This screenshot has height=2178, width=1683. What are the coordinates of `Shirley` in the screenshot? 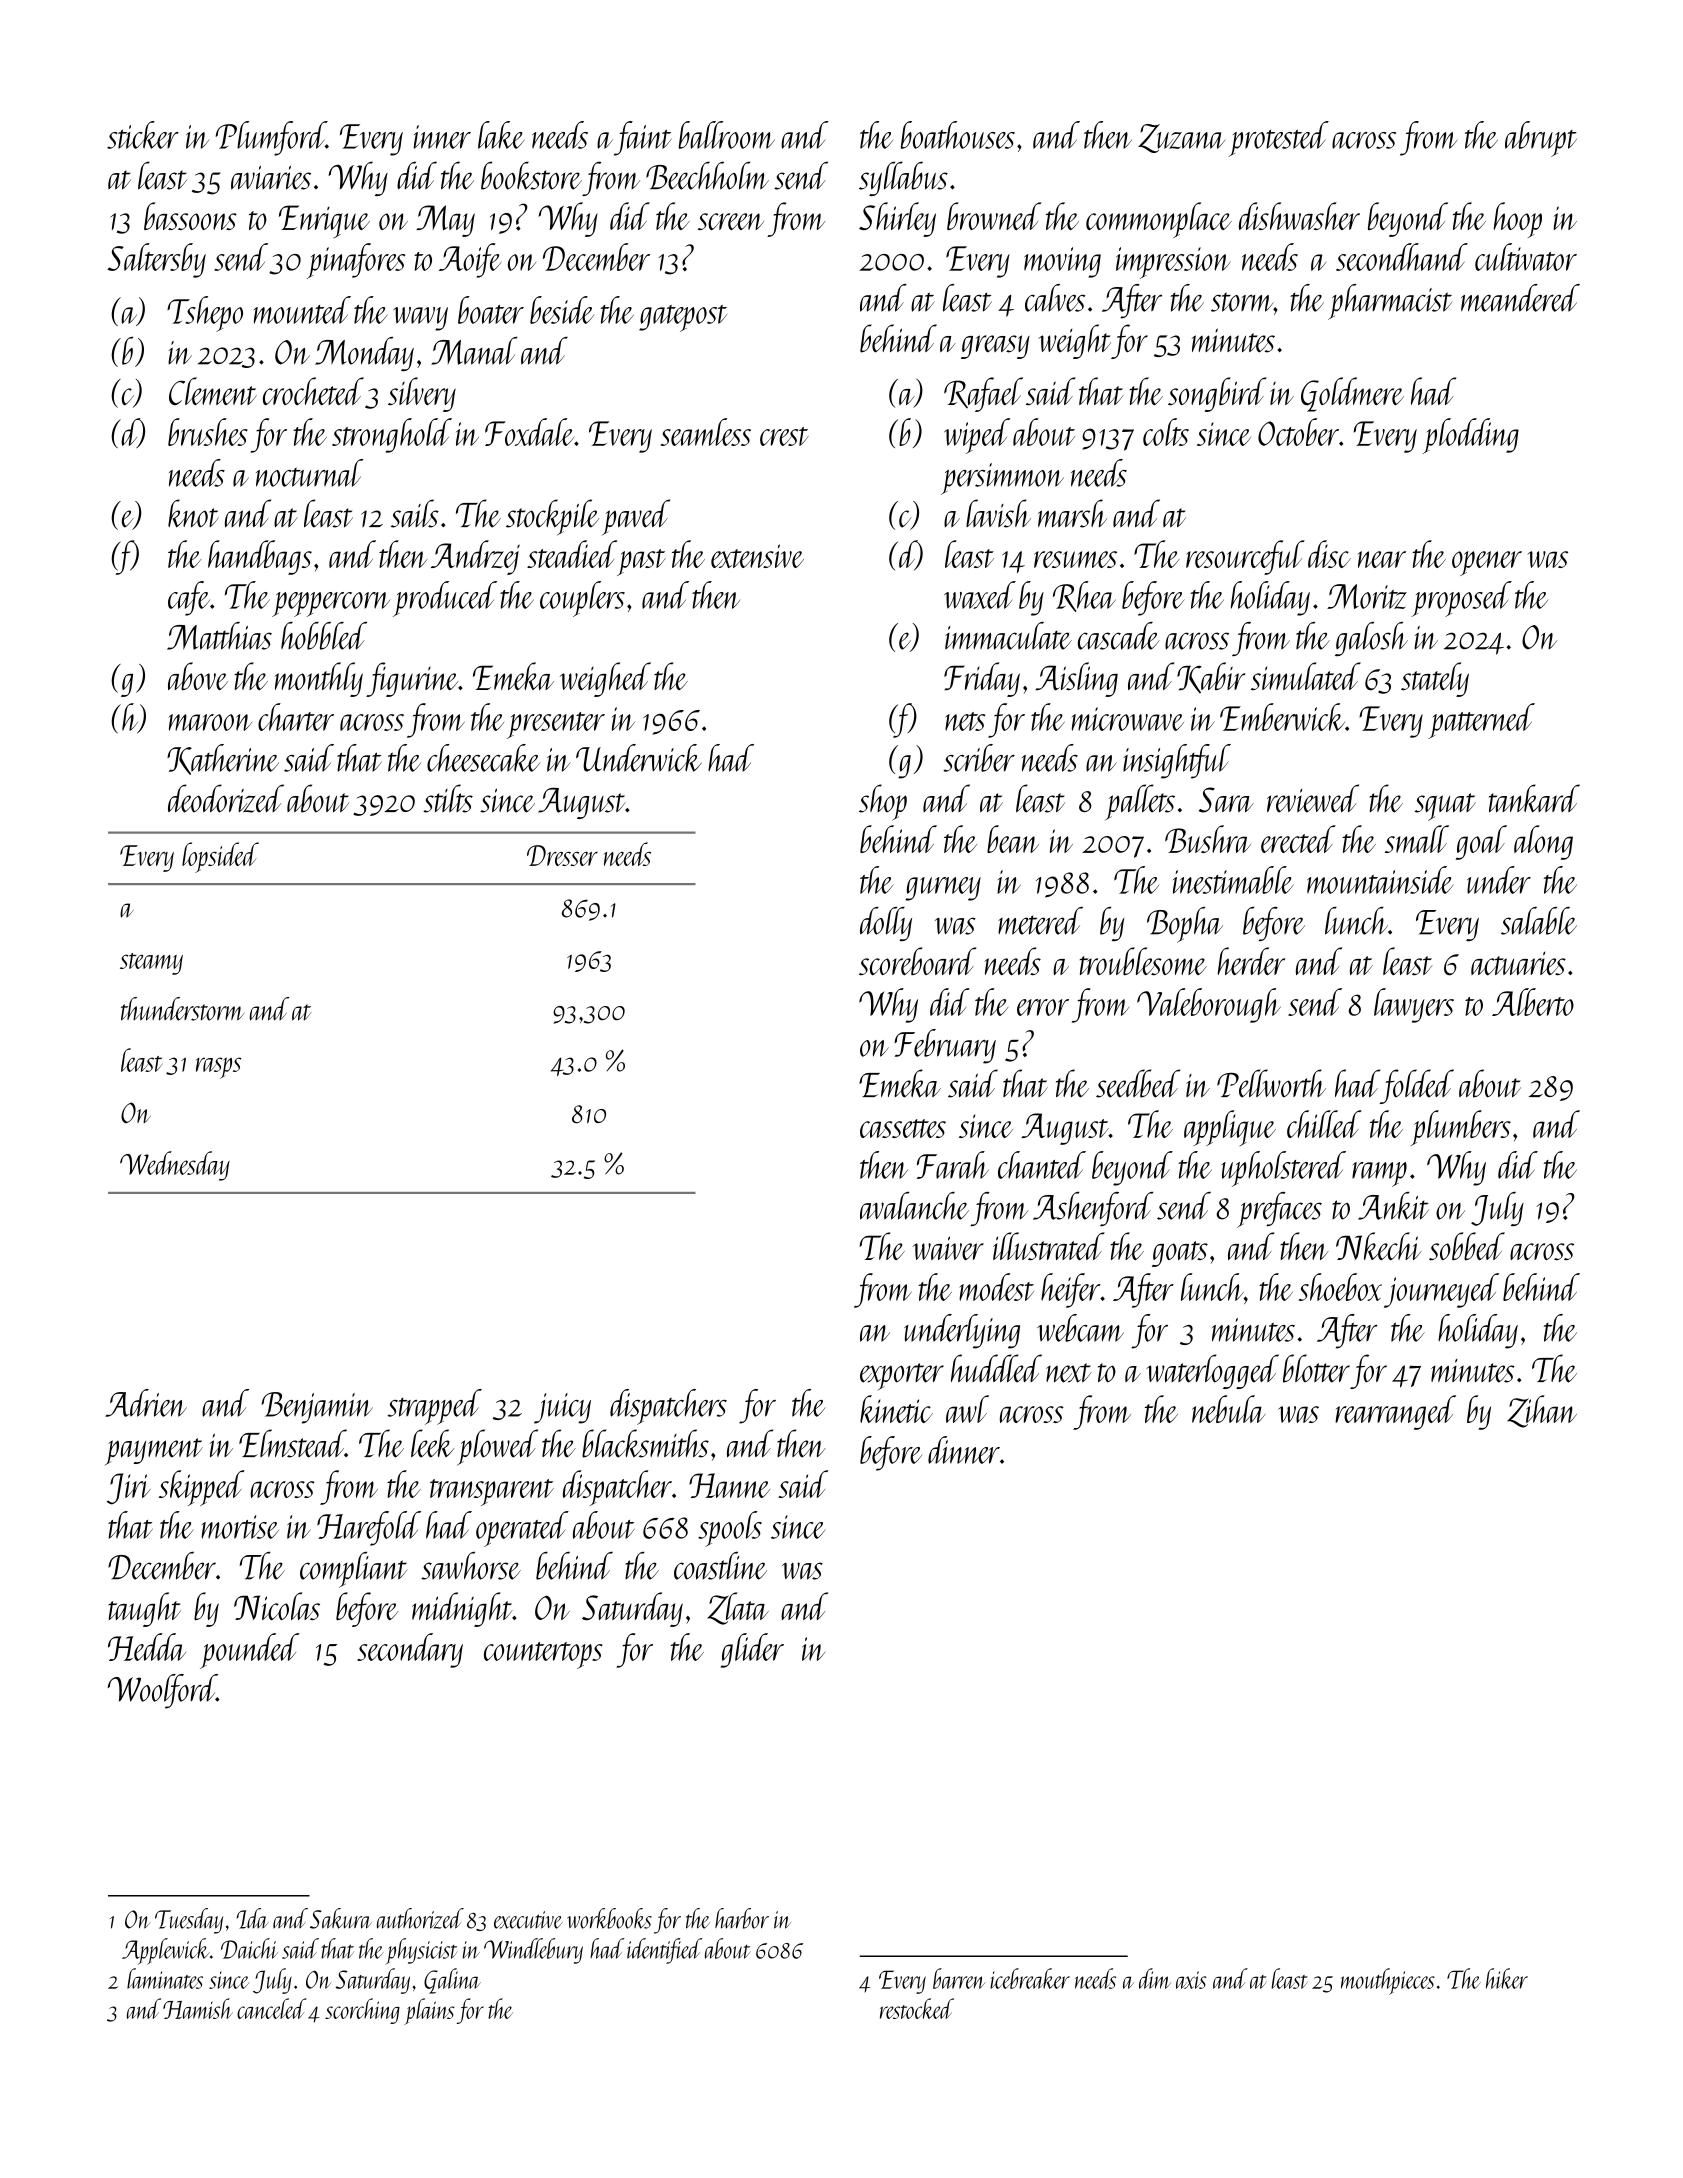 It's located at (897, 219).
